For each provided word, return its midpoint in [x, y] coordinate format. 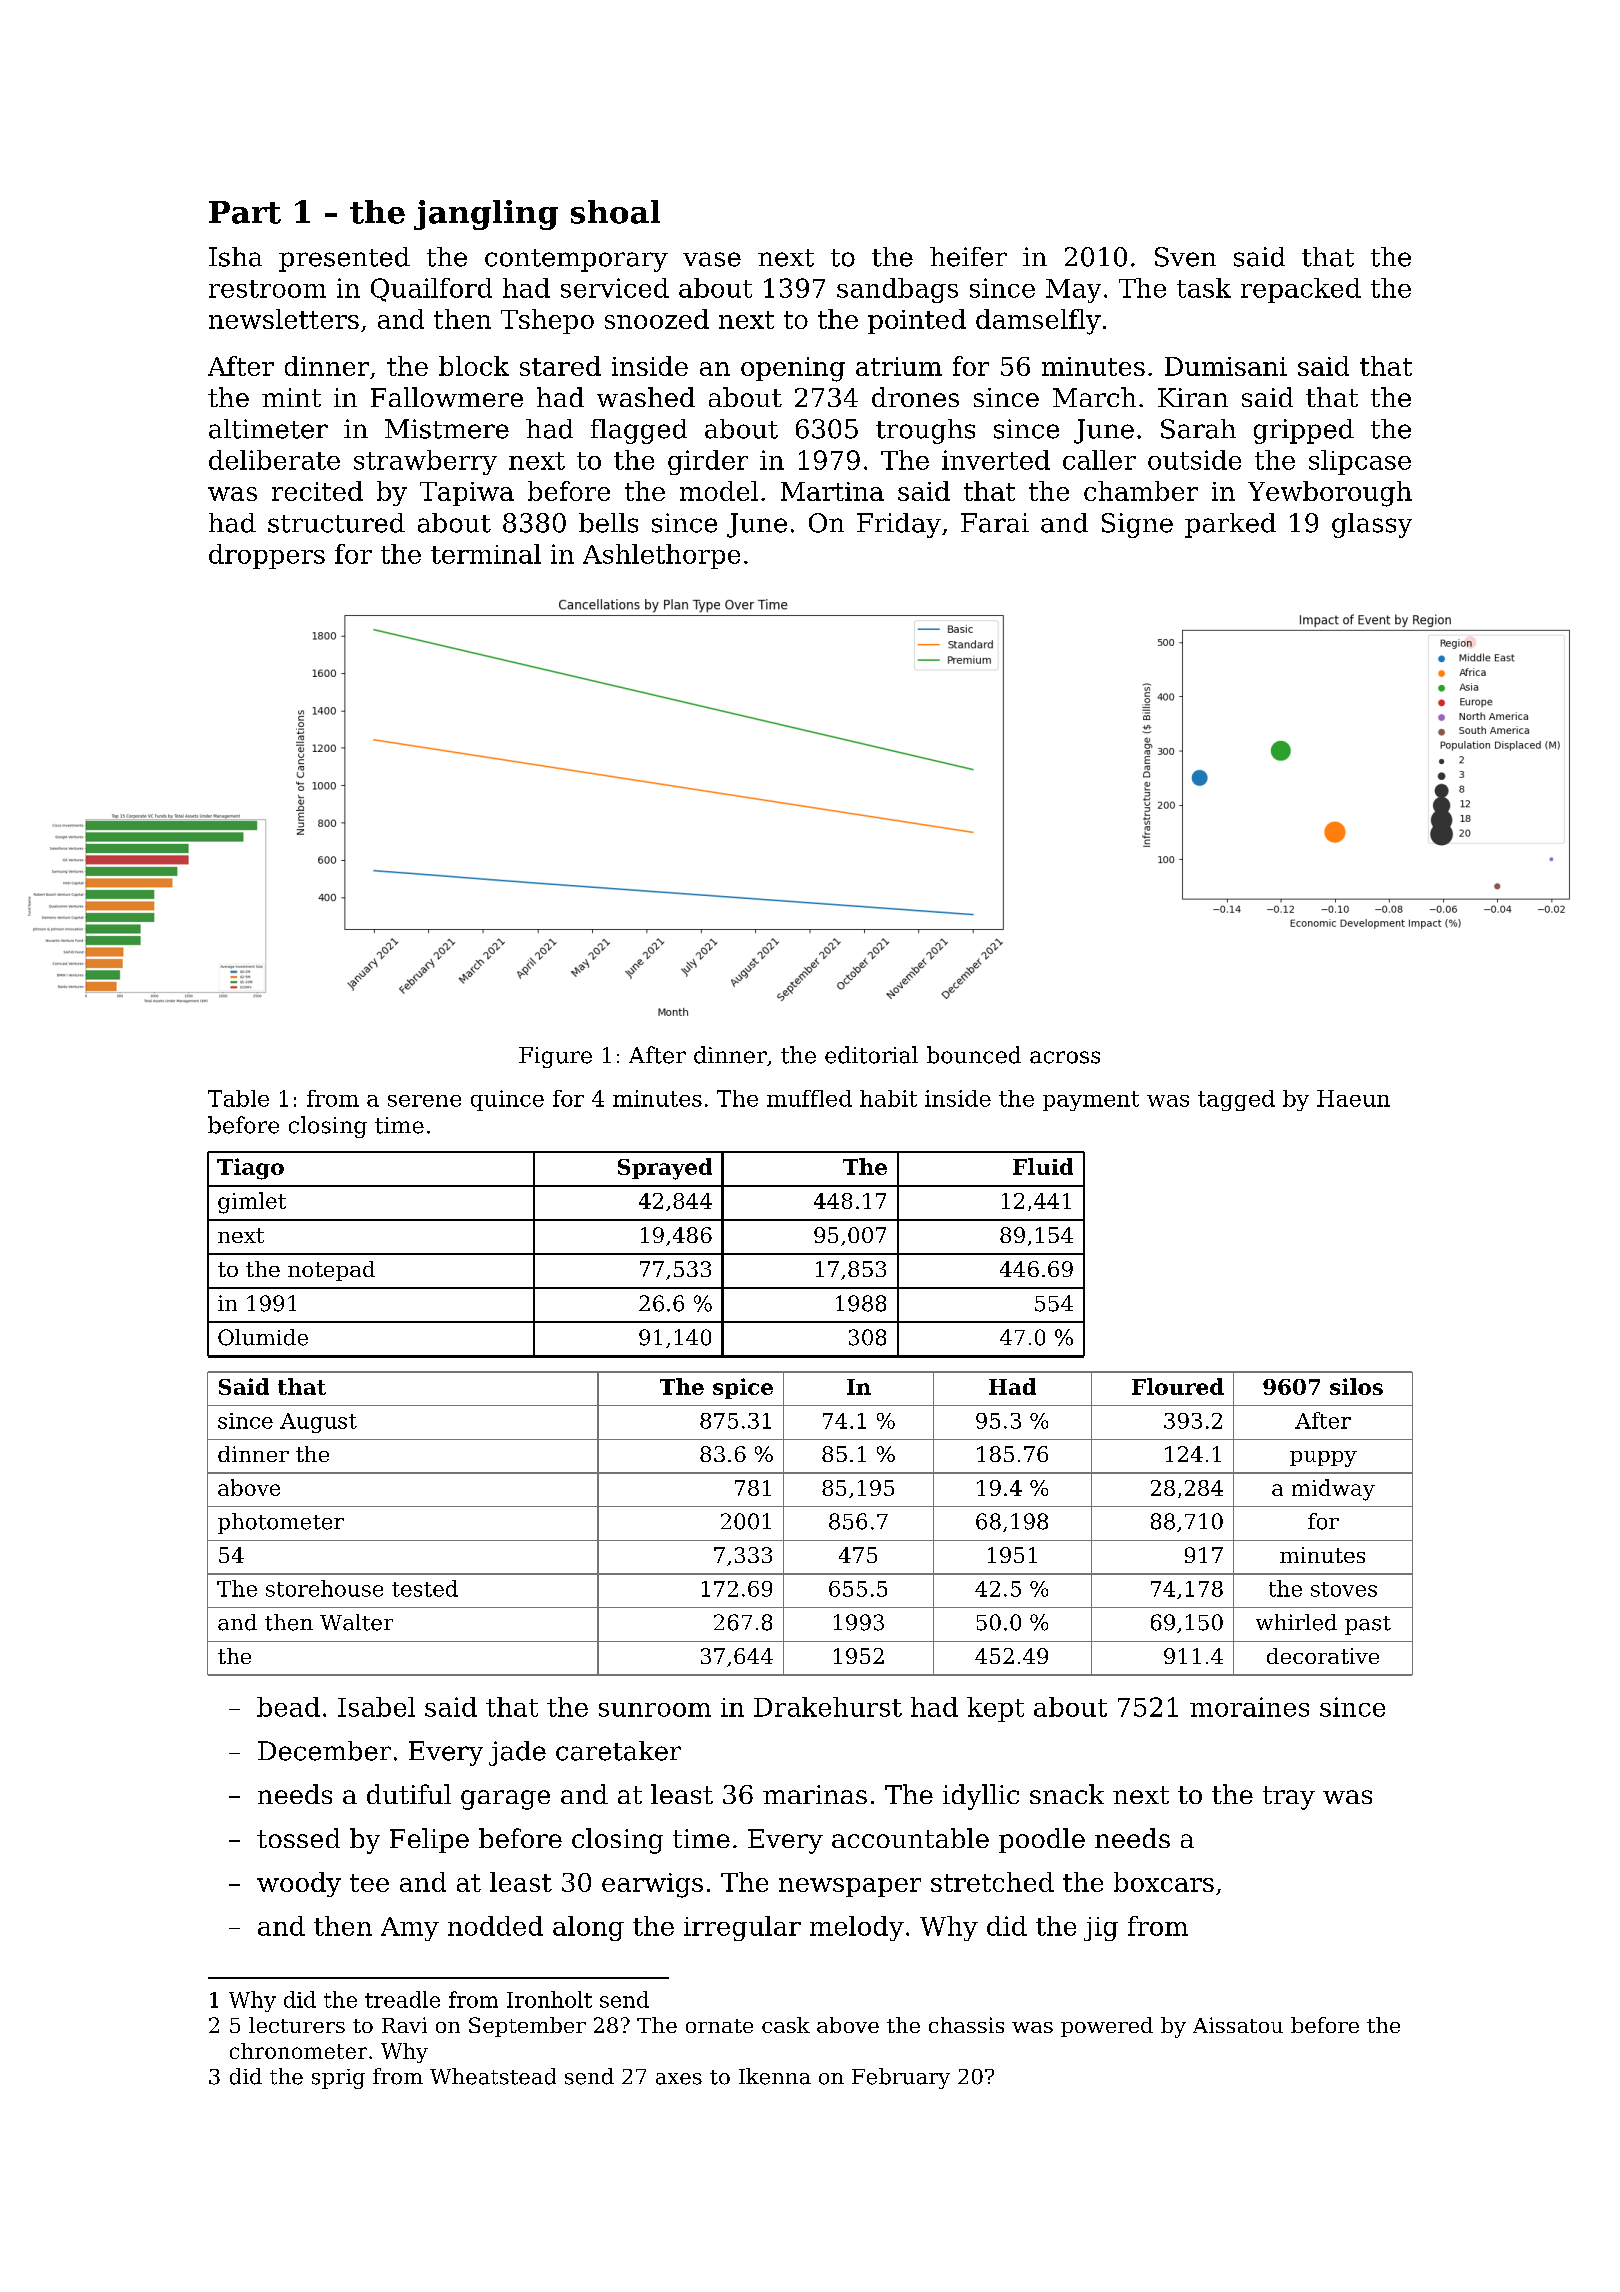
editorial [871, 1055]
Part [245, 212]
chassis [966, 2025]
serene [424, 1101]
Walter [356, 1622]
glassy [1372, 525]
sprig [338, 2079]
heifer [968, 257]
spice [743, 1388]
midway [1333, 1490]
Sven [1185, 257]
